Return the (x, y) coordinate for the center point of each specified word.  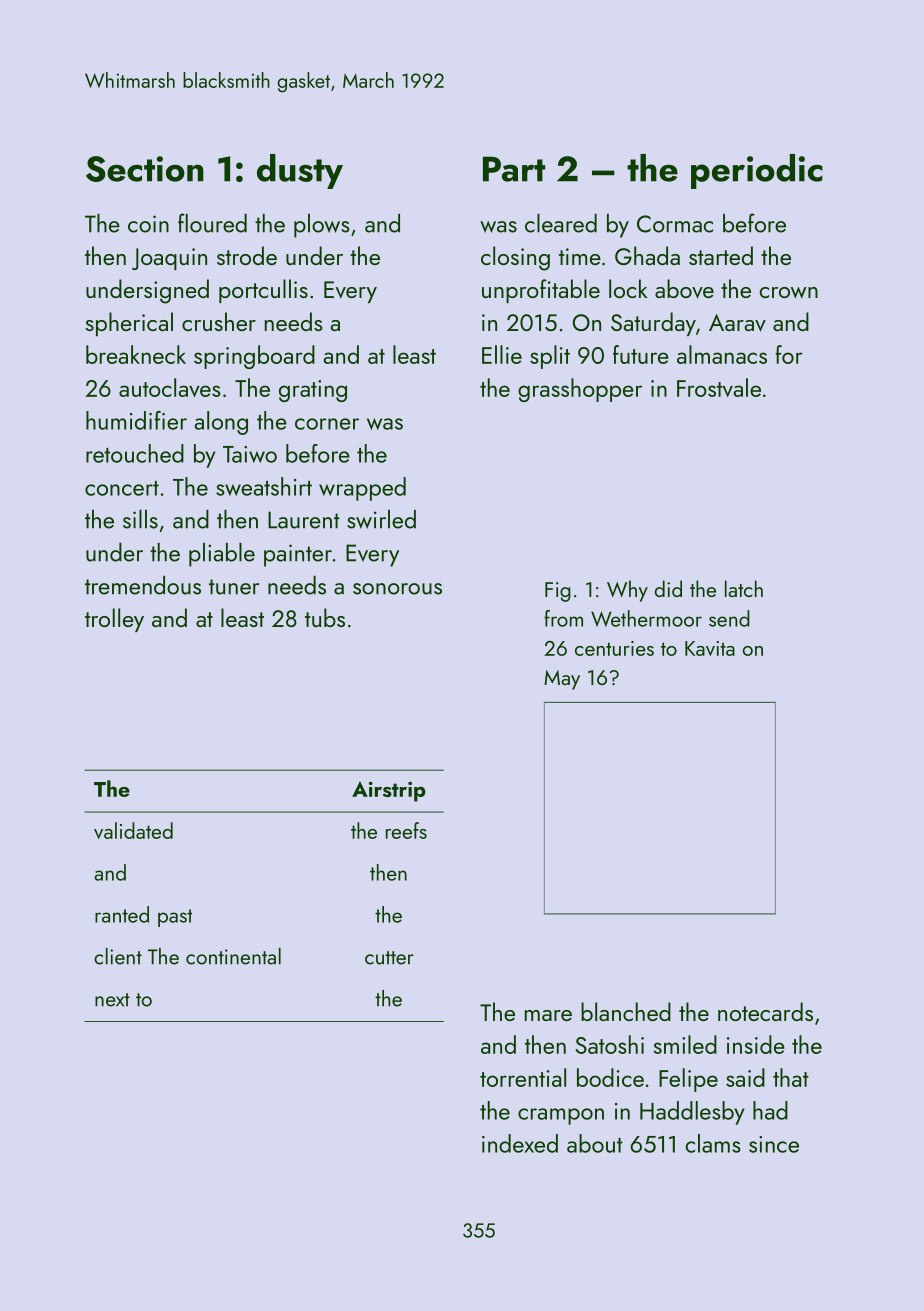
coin (148, 224)
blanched (626, 1011)
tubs (325, 617)
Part (514, 169)
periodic (757, 171)
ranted (122, 914)
